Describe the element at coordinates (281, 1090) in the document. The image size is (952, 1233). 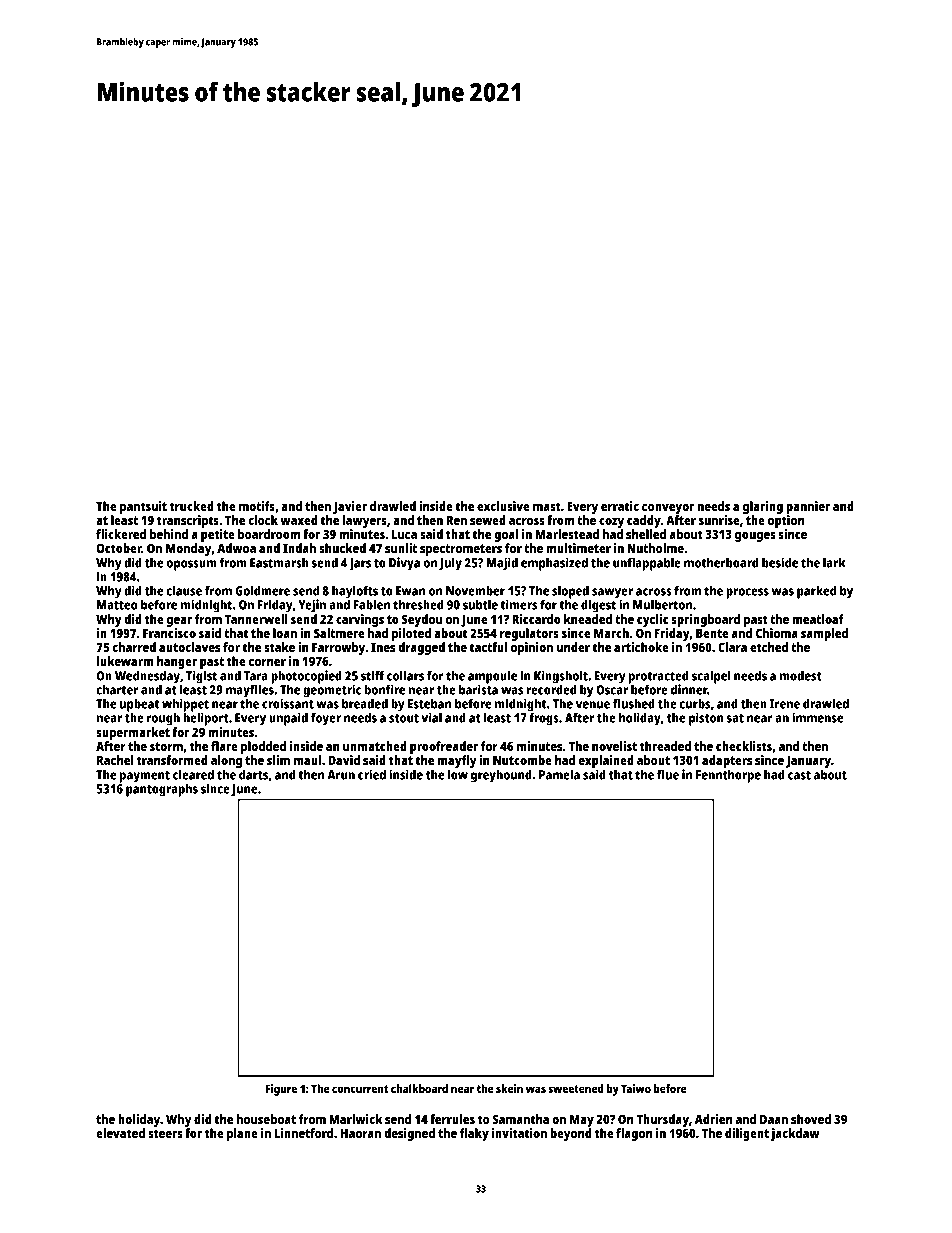
I see `Figure` at that location.
